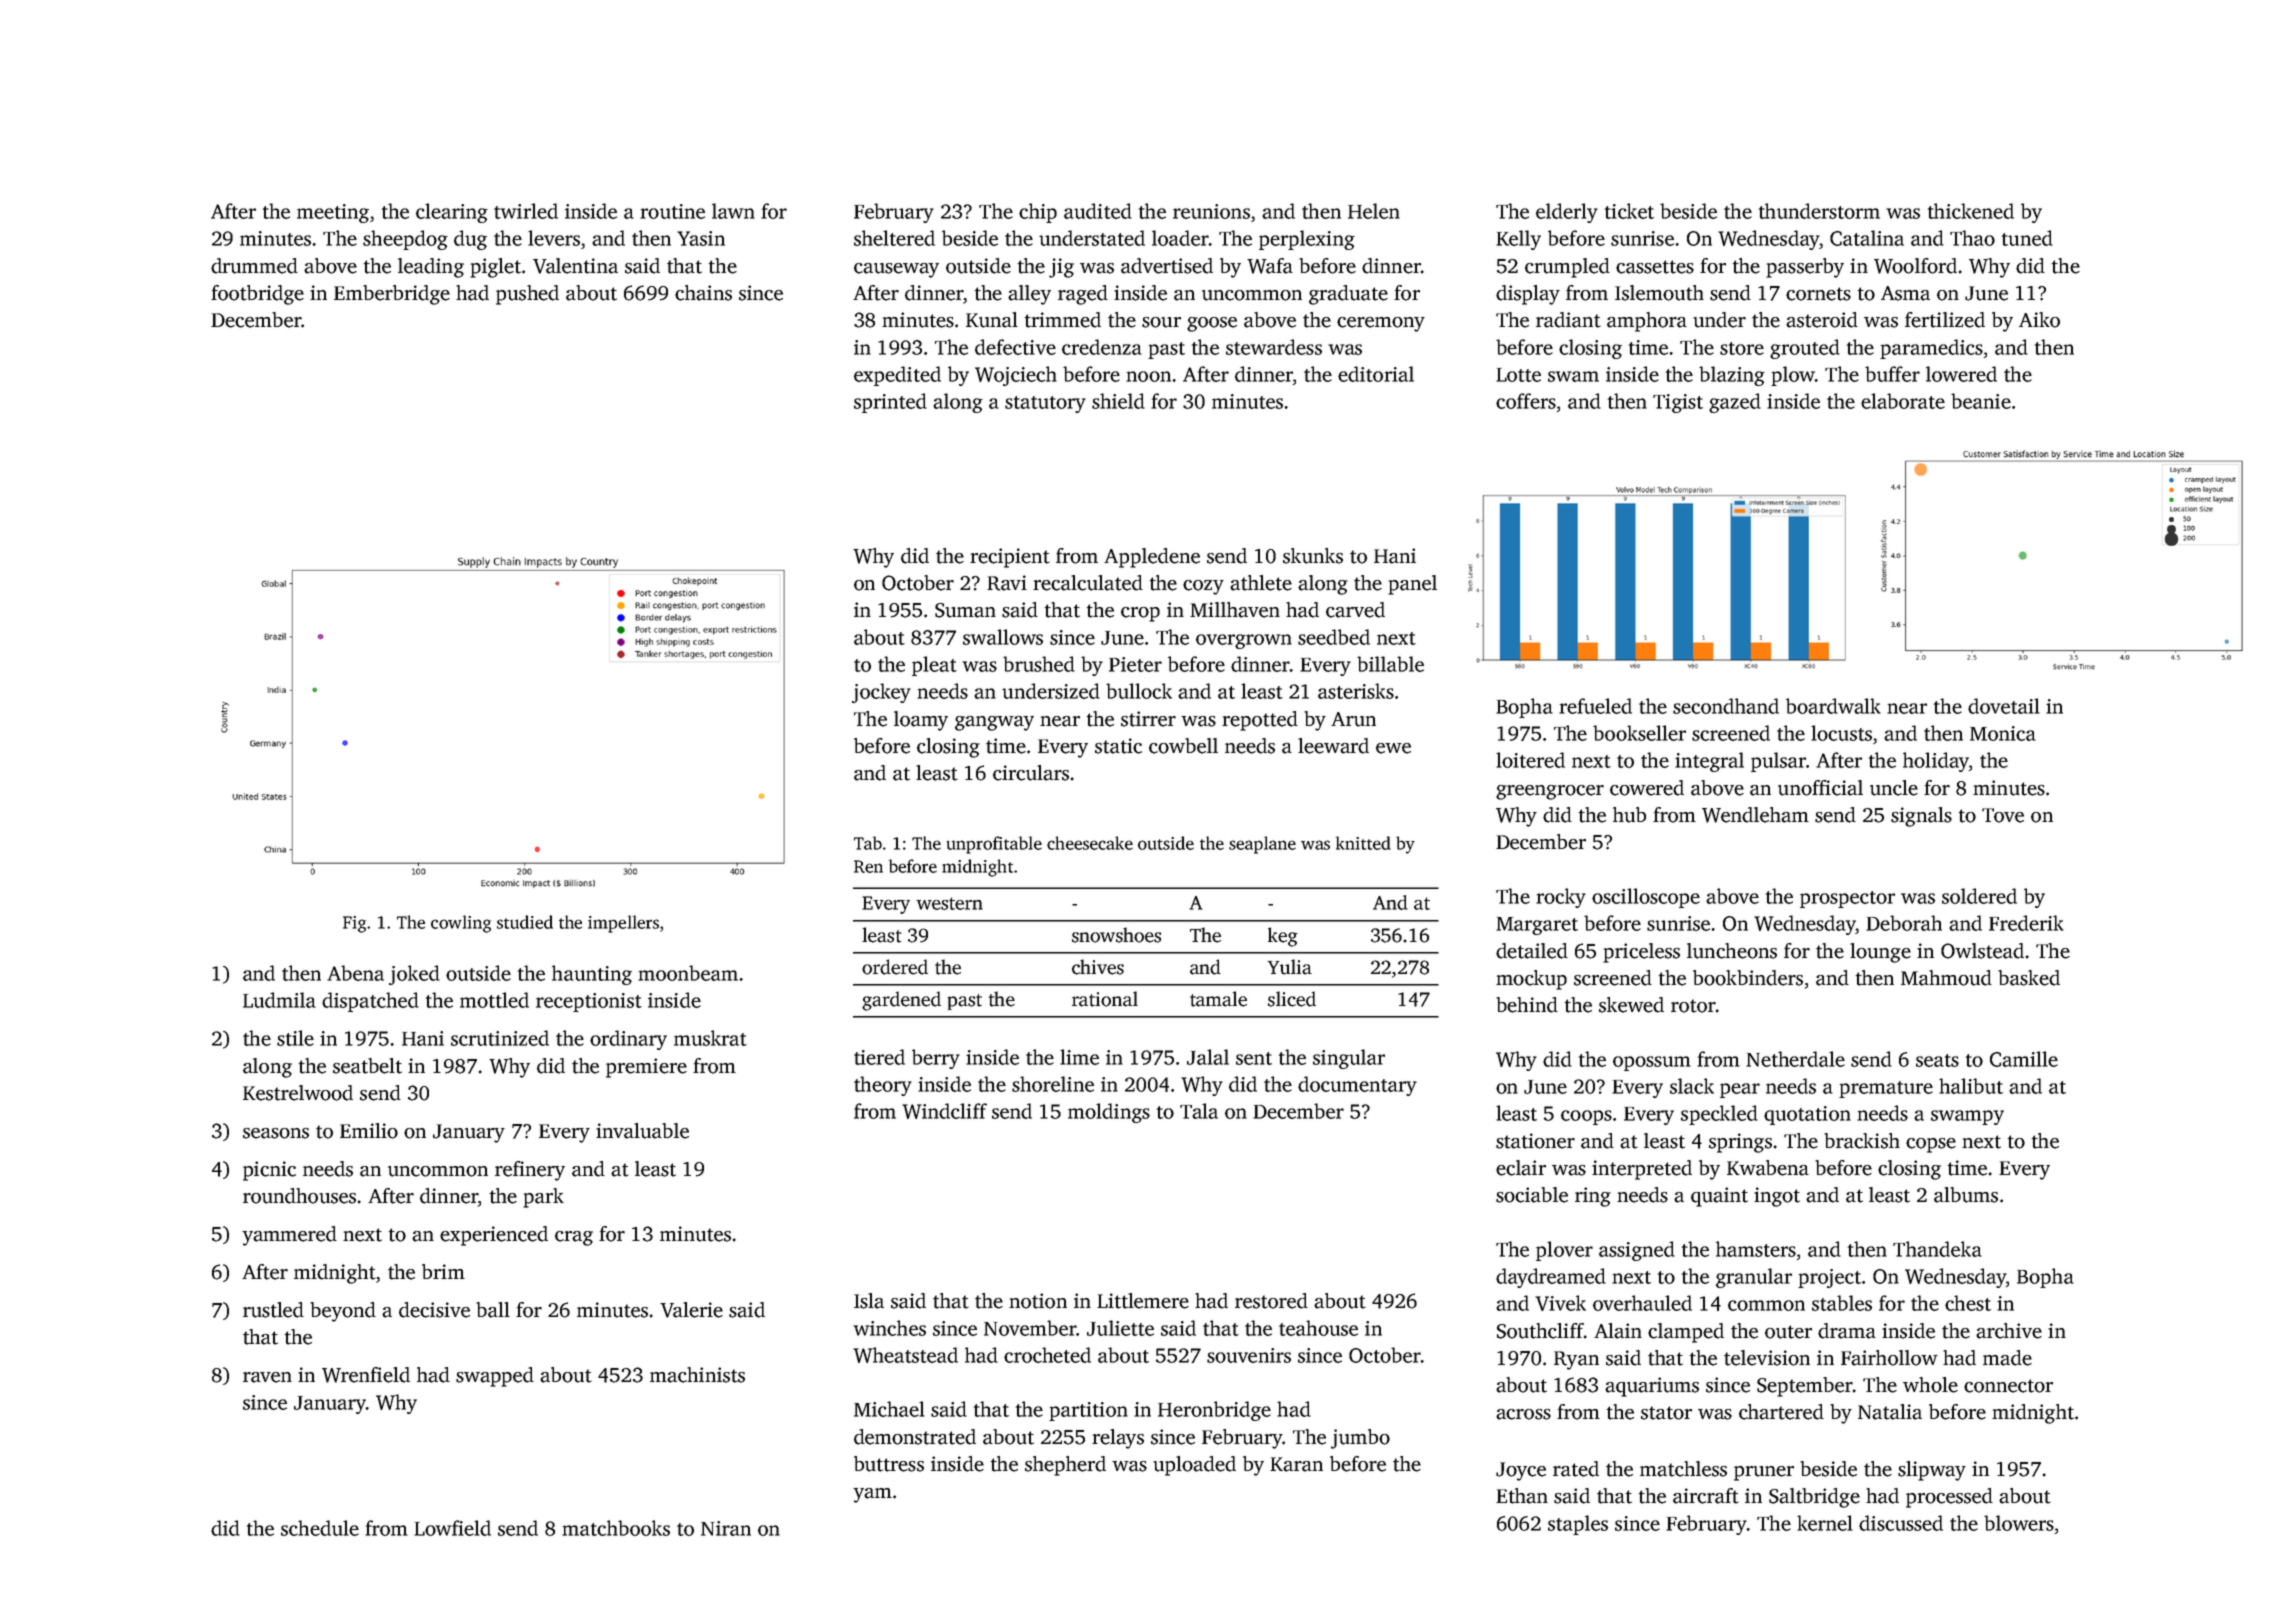  I want to click on rustled, so click(273, 1310).
